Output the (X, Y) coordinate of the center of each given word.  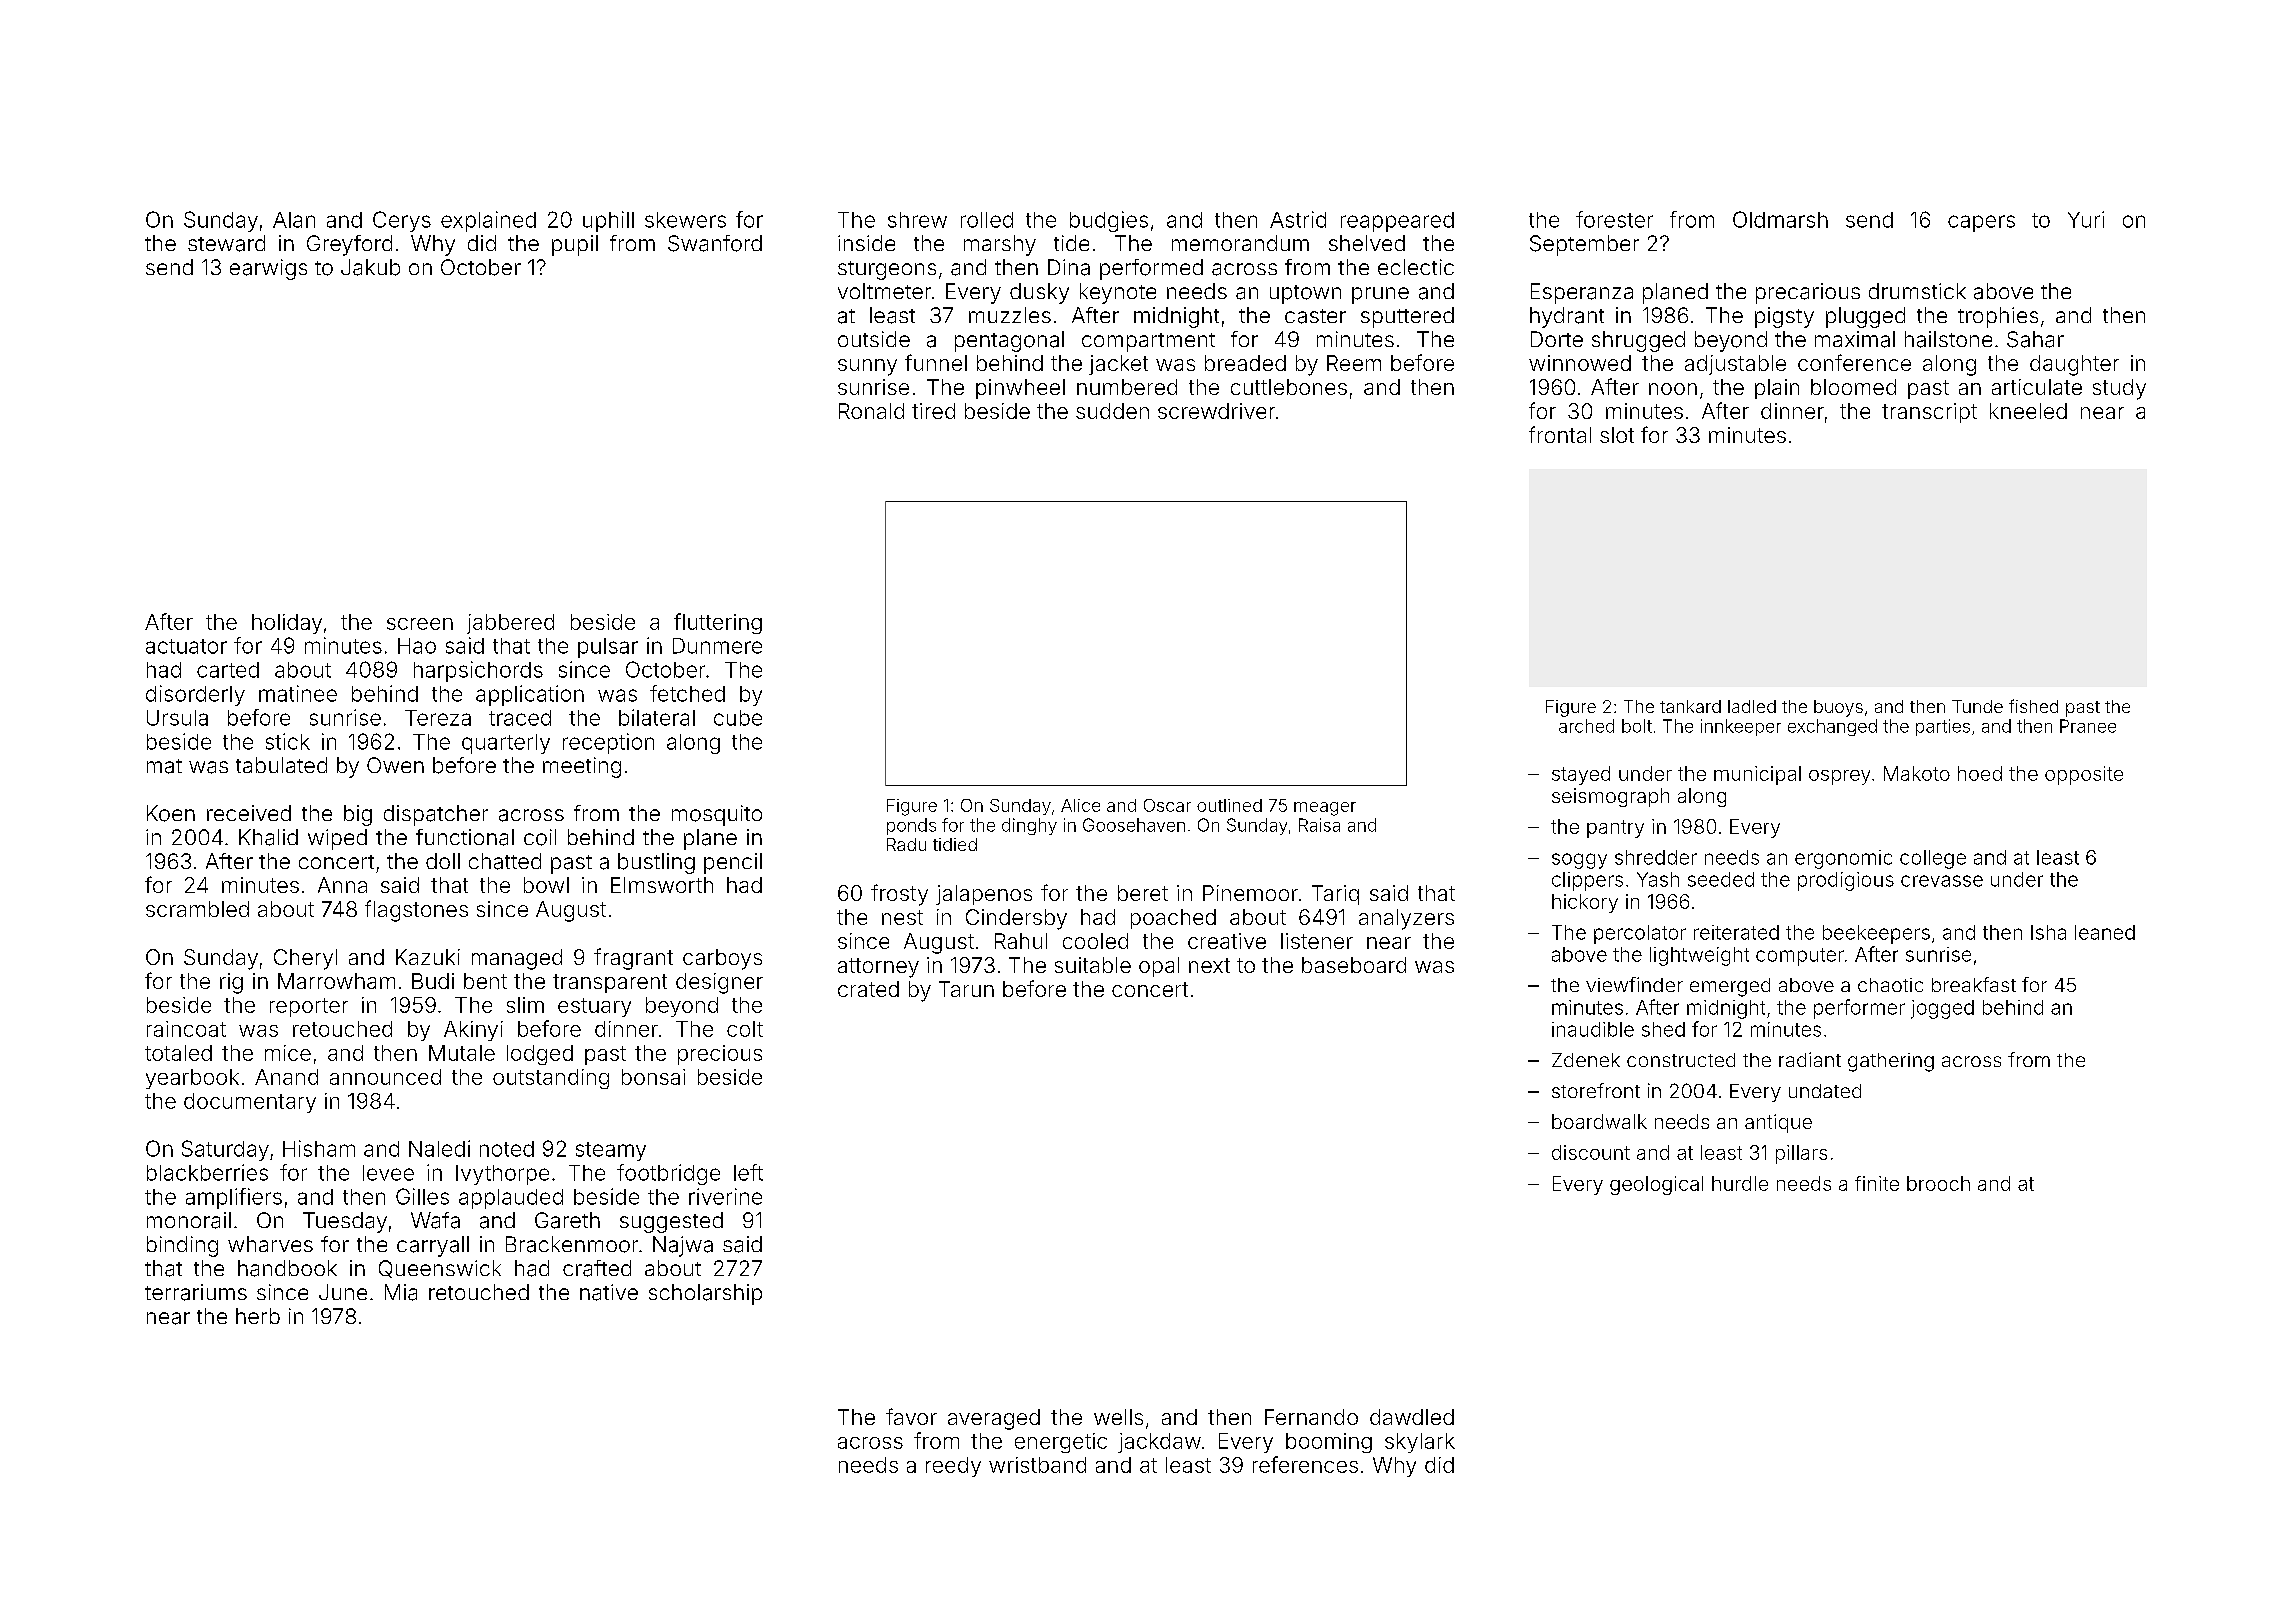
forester (1614, 219)
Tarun (966, 989)
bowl (546, 885)
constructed (1681, 1060)
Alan (294, 220)
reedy (953, 1467)
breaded (1245, 363)
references (1305, 1464)
